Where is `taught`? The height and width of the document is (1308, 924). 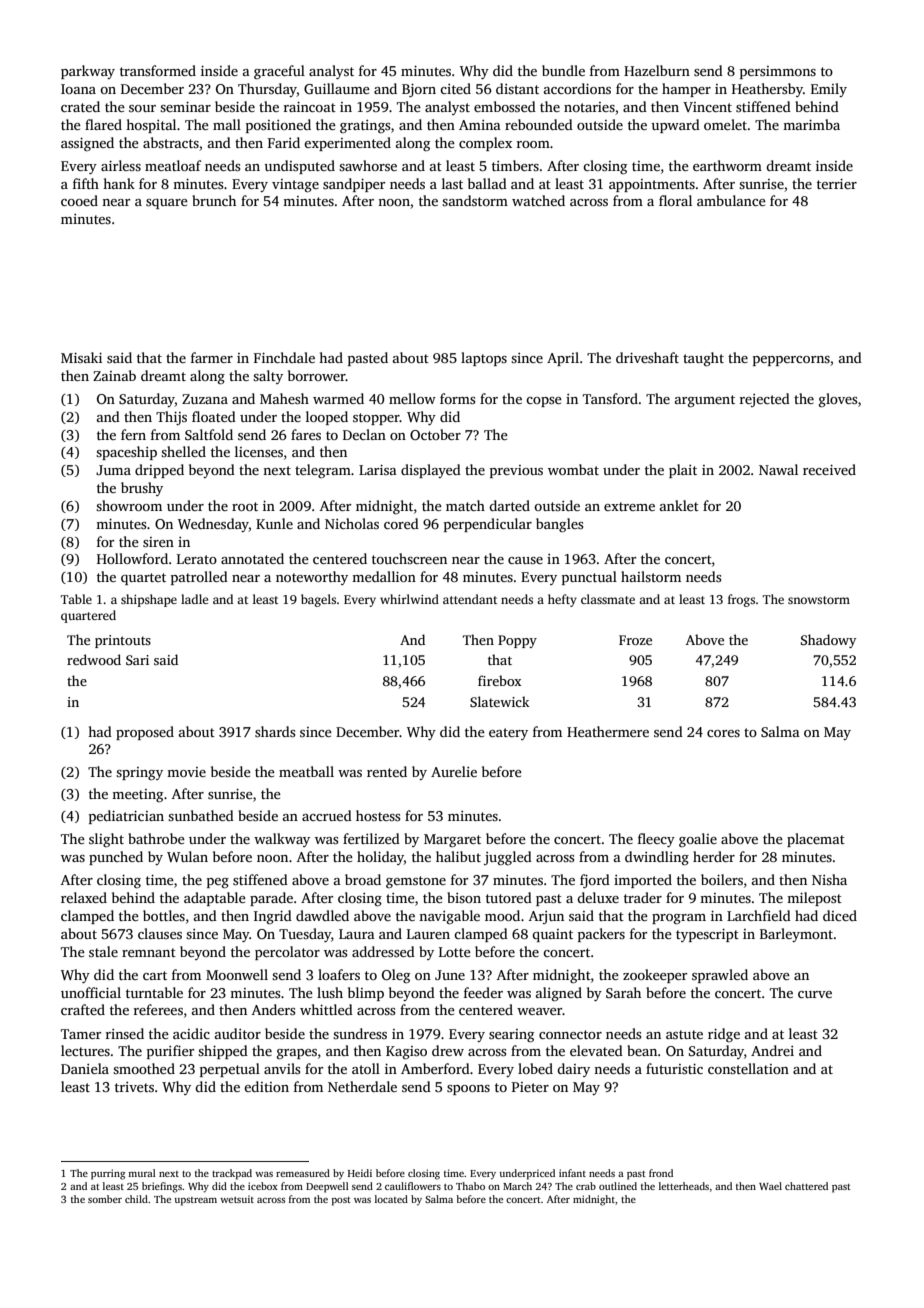 taught is located at coordinates (703, 359).
